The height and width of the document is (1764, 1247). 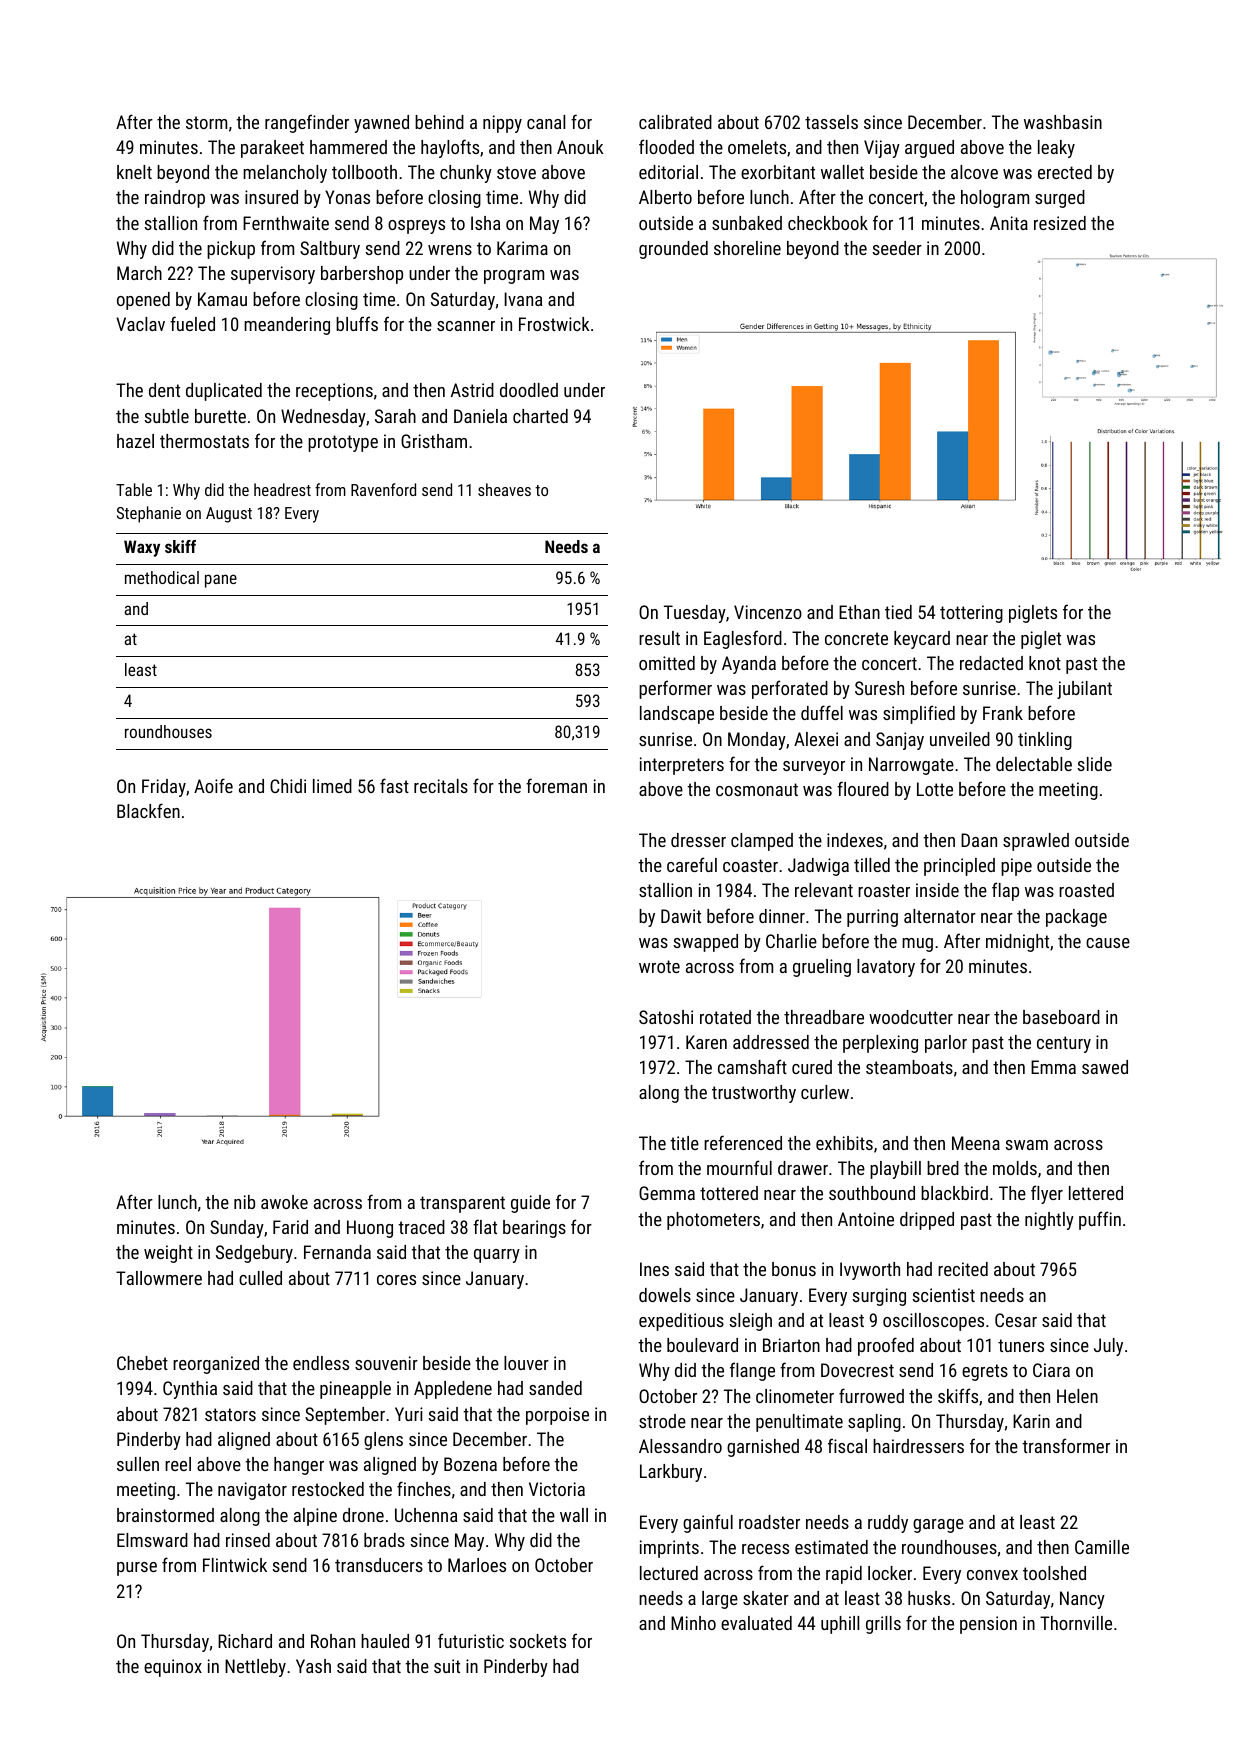 What do you see at coordinates (882, 149) in the document?
I see `Vijay` at bounding box center [882, 149].
